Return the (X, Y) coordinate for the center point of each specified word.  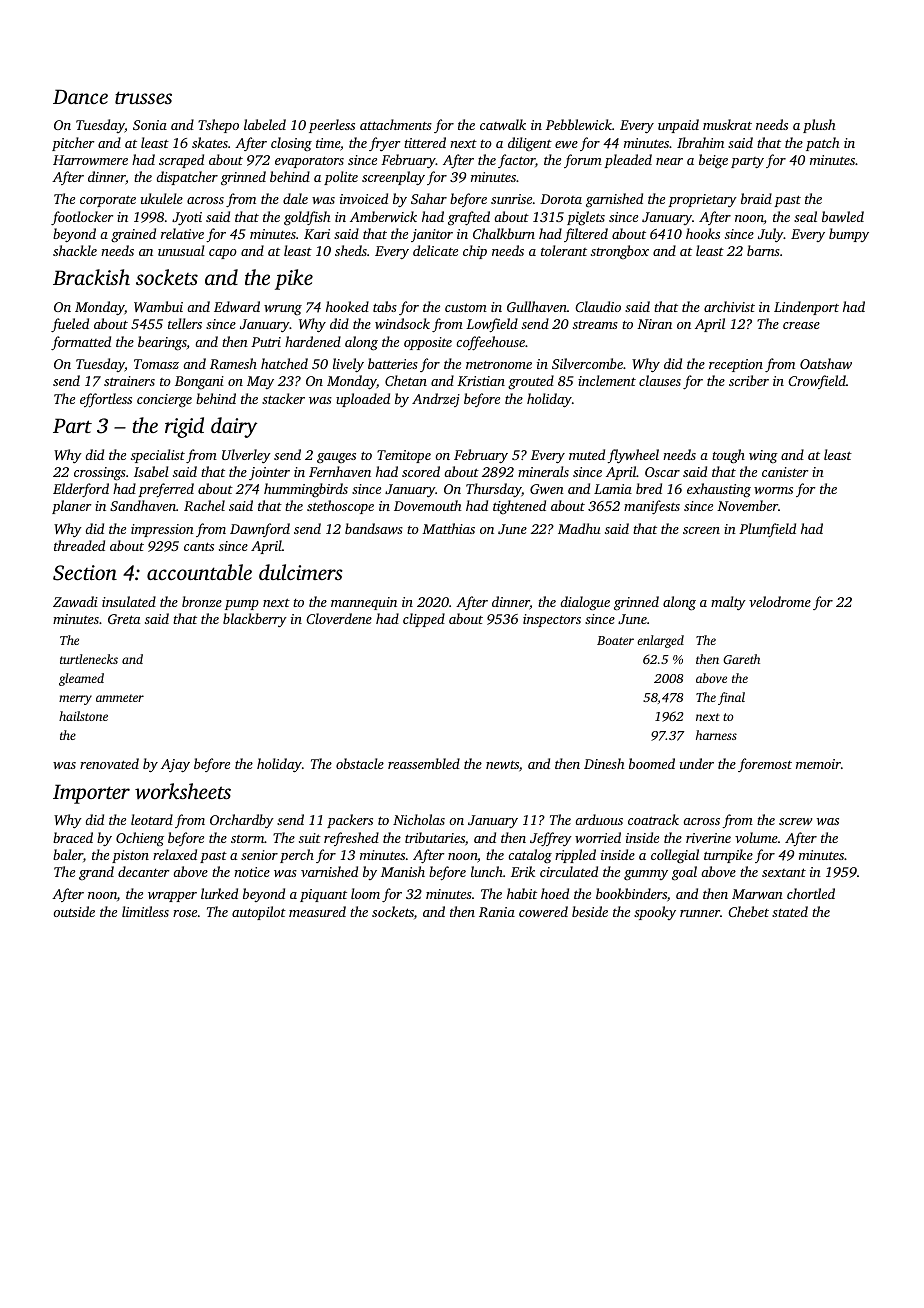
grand (96, 873)
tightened (519, 507)
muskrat (727, 124)
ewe (566, 144)
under (697, 763)
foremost (765, 765)
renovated (109, 763)
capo (223, 254)
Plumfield (767, 530)
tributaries (435, 837)
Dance (80, 96)
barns (763, 250)
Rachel (204, 505)
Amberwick (383, 216)
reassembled (424, 763)
